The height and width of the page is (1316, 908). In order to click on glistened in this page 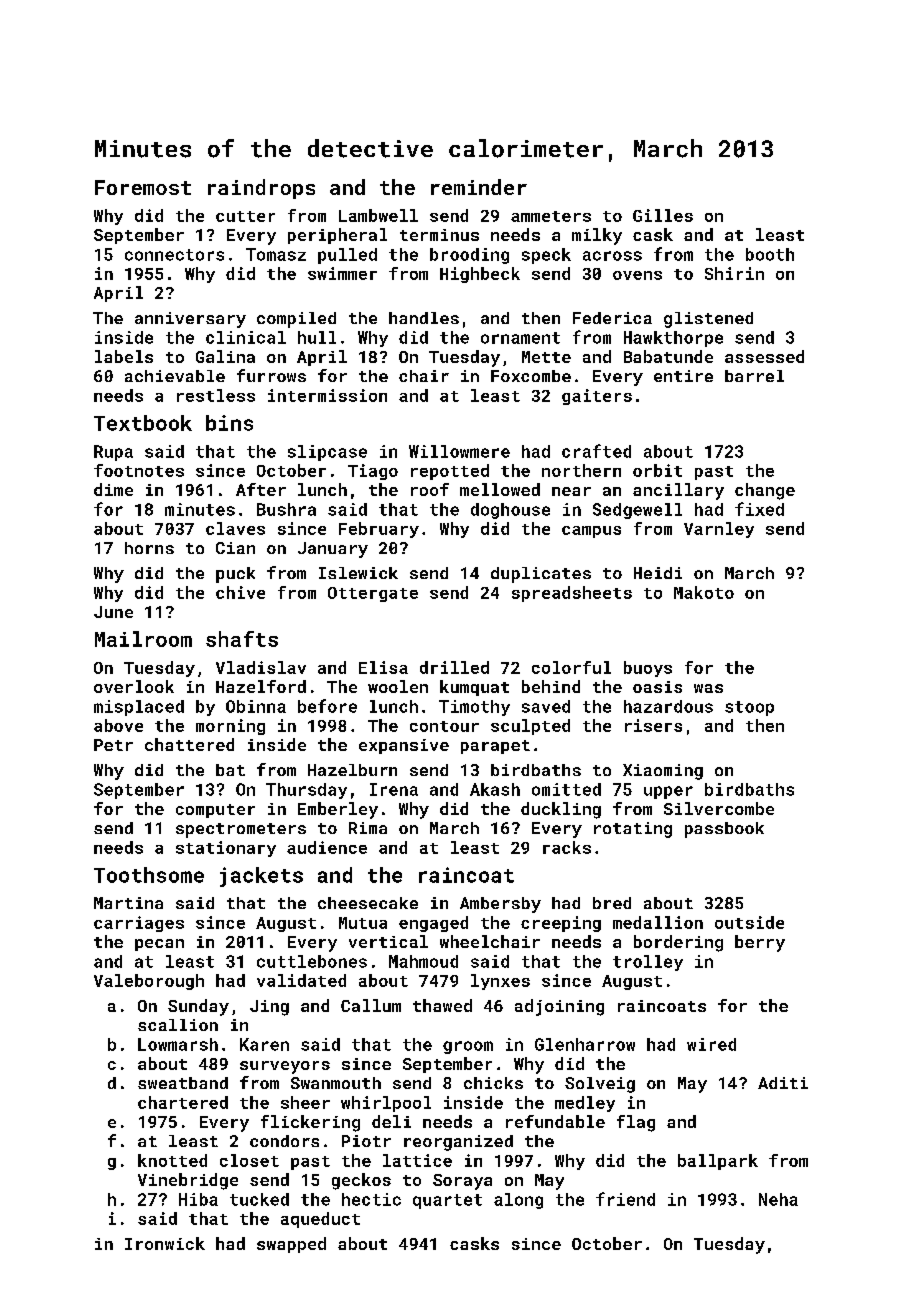, I will do `click(708, 320)`.
